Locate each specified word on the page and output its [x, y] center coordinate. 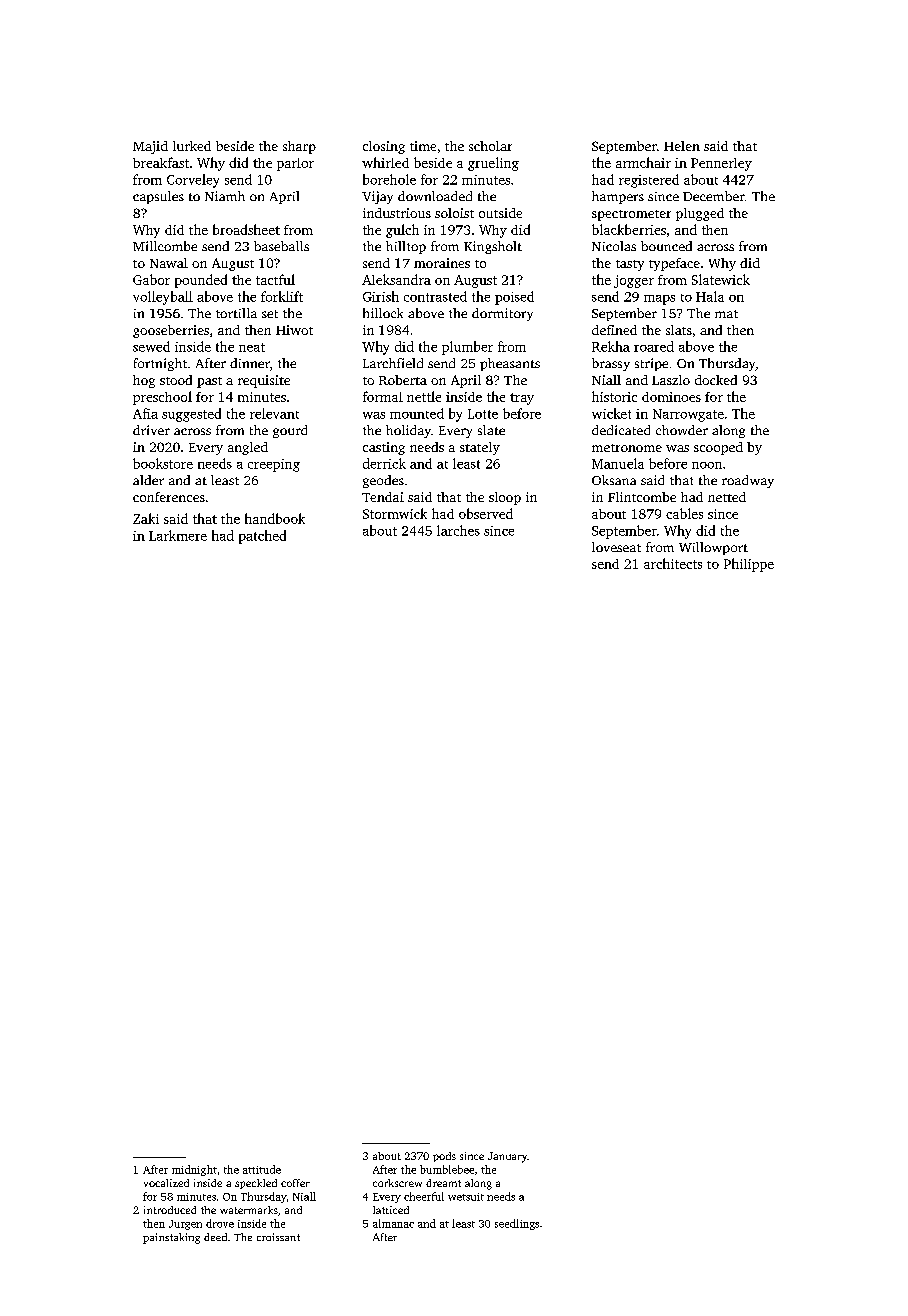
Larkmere [178, 535]
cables [684, 513]
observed [486, 513]
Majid [150, 147]
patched [262, 537]
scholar [490, 146]
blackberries [629, 229]
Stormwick [395, 513]
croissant [278, 1237]
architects [673, 563]
